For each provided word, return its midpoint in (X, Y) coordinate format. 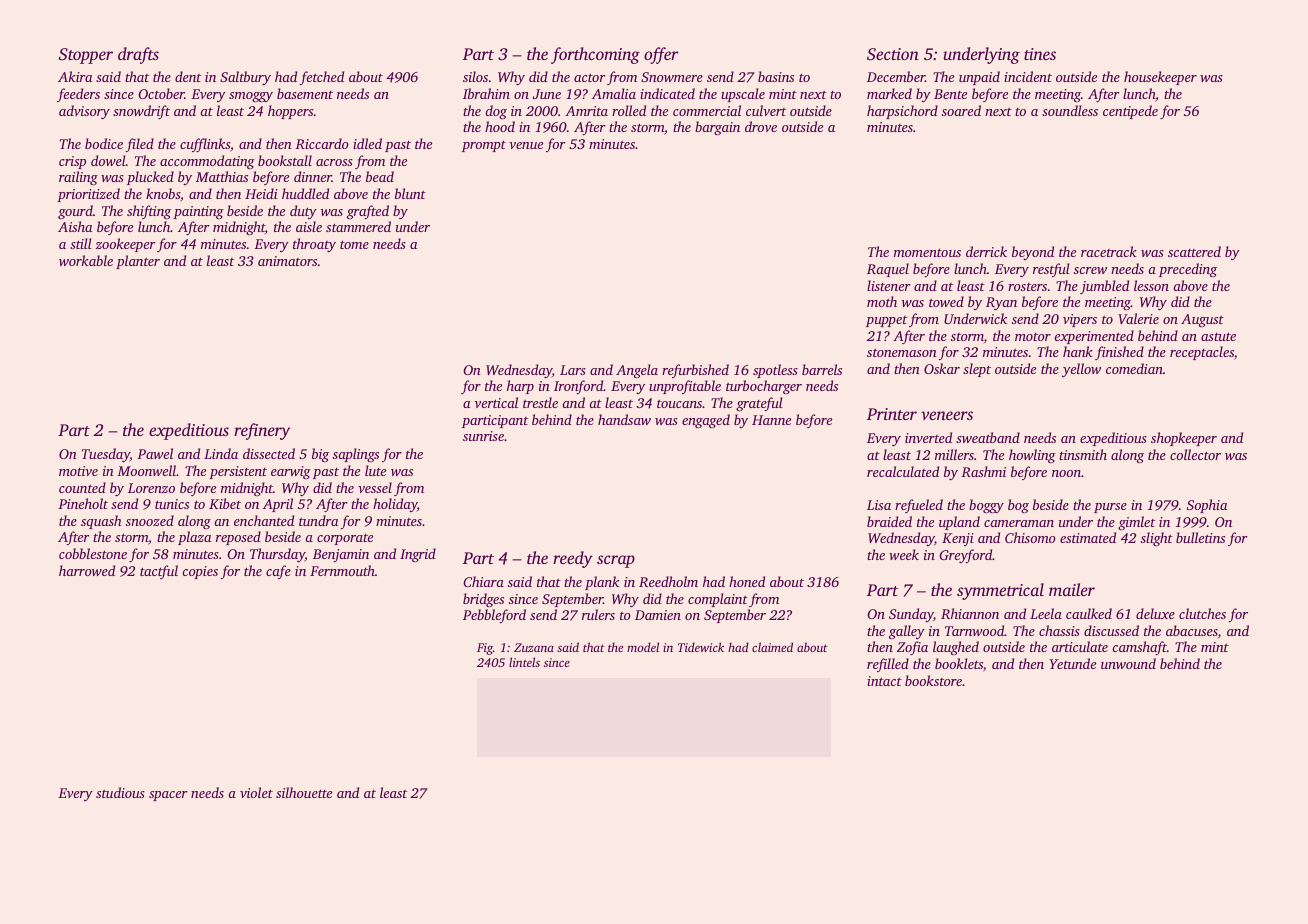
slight (1157, 539)
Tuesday (106, 455)
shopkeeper (1184, 439)
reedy (573, 559)
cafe (278, 572)
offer (661, 55)
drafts (138, 55)
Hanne (771, 420)
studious (120, 792)
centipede (1130, 112)
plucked (150, 178)
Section (893, 54)
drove (761, 126)
